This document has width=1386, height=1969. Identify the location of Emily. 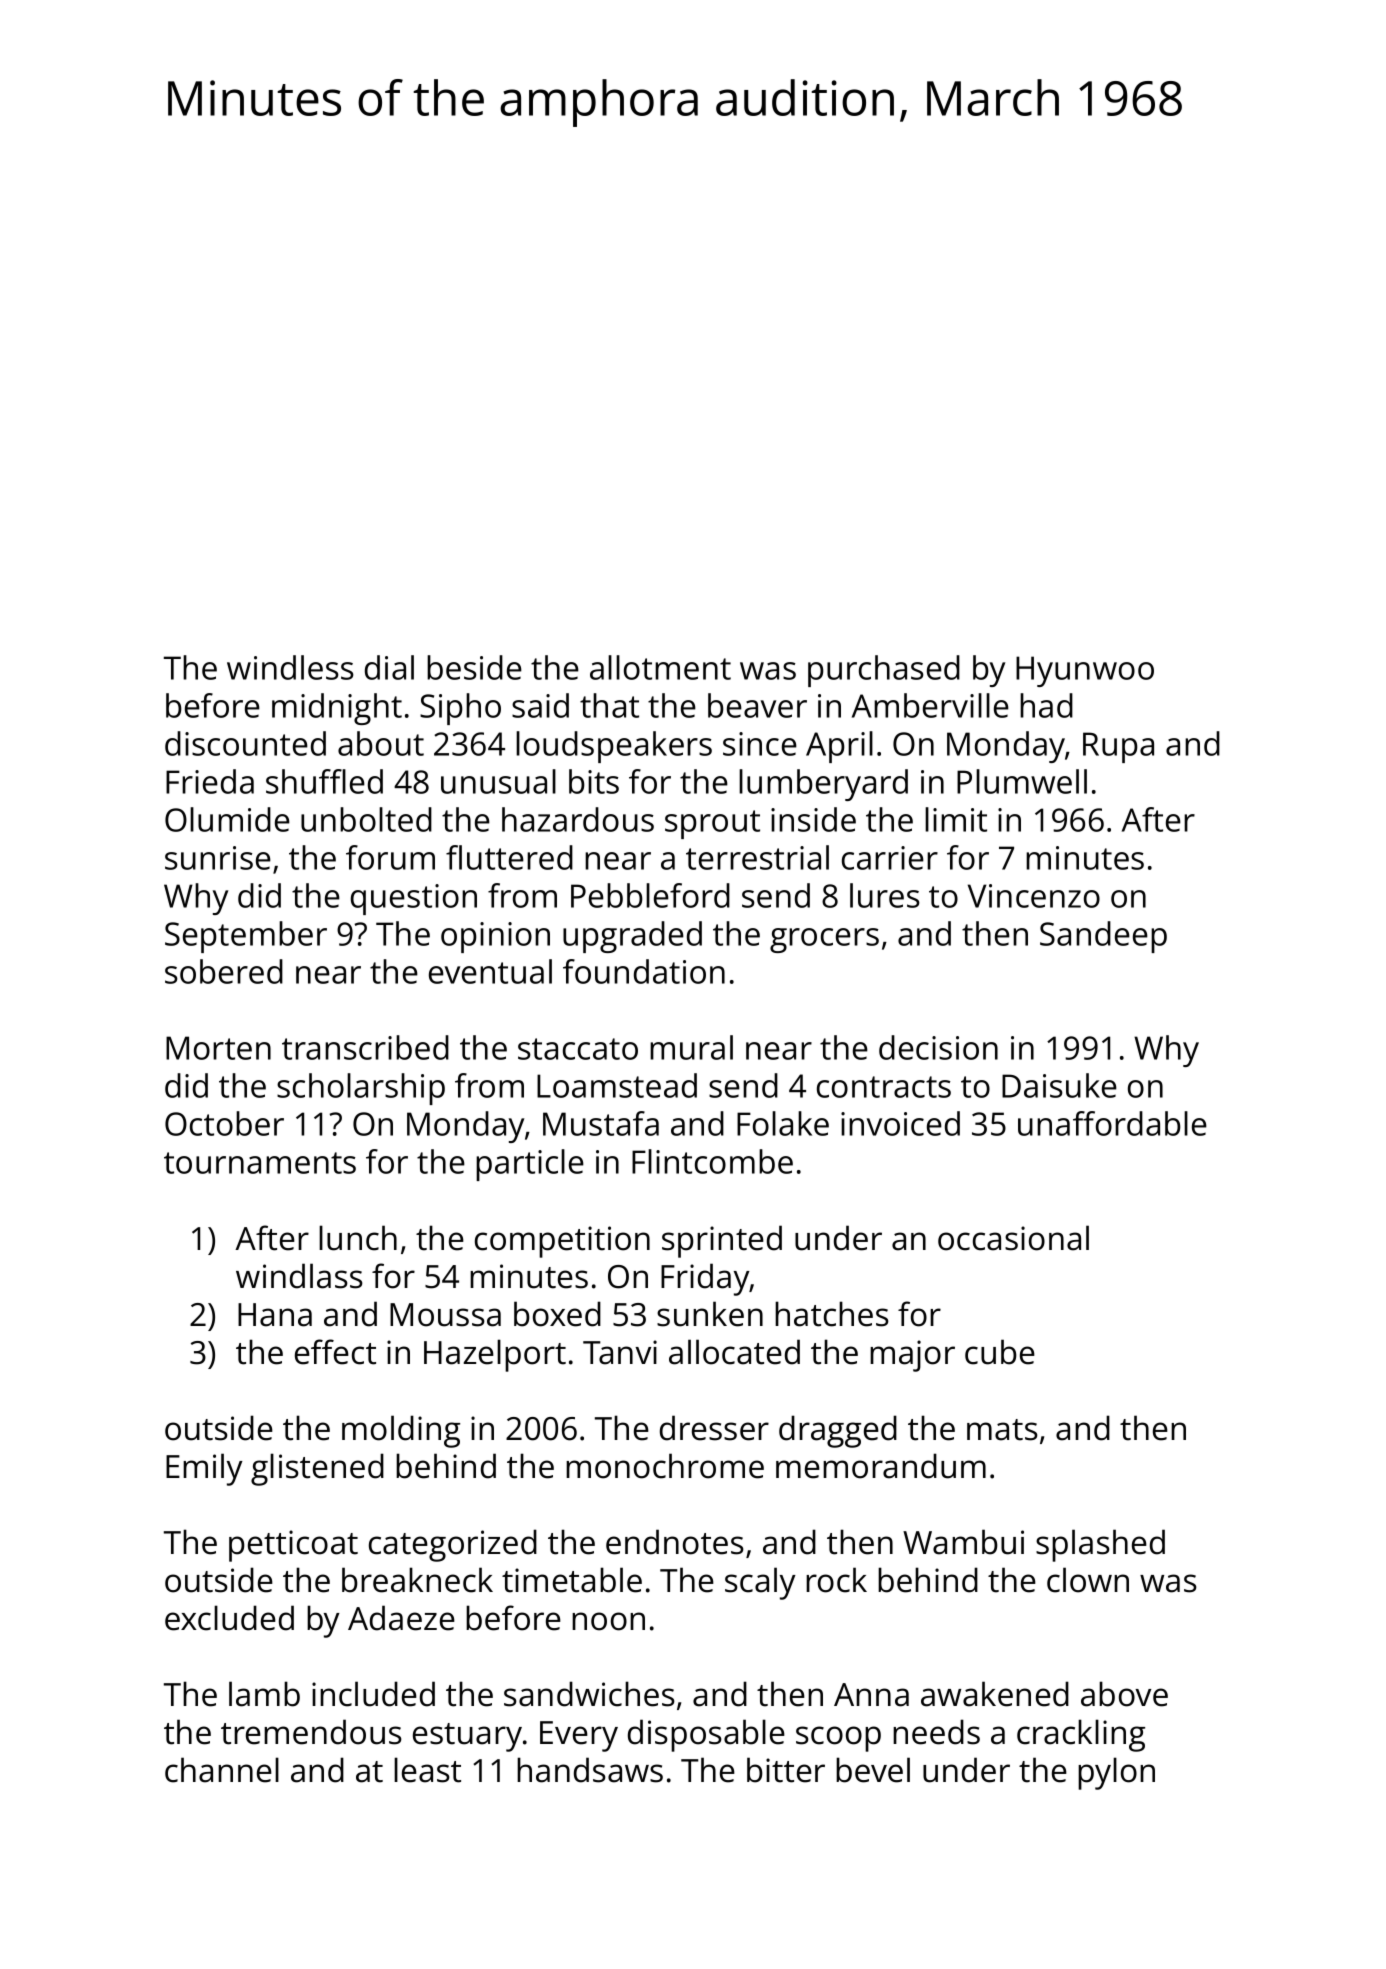
(204, 1469).
